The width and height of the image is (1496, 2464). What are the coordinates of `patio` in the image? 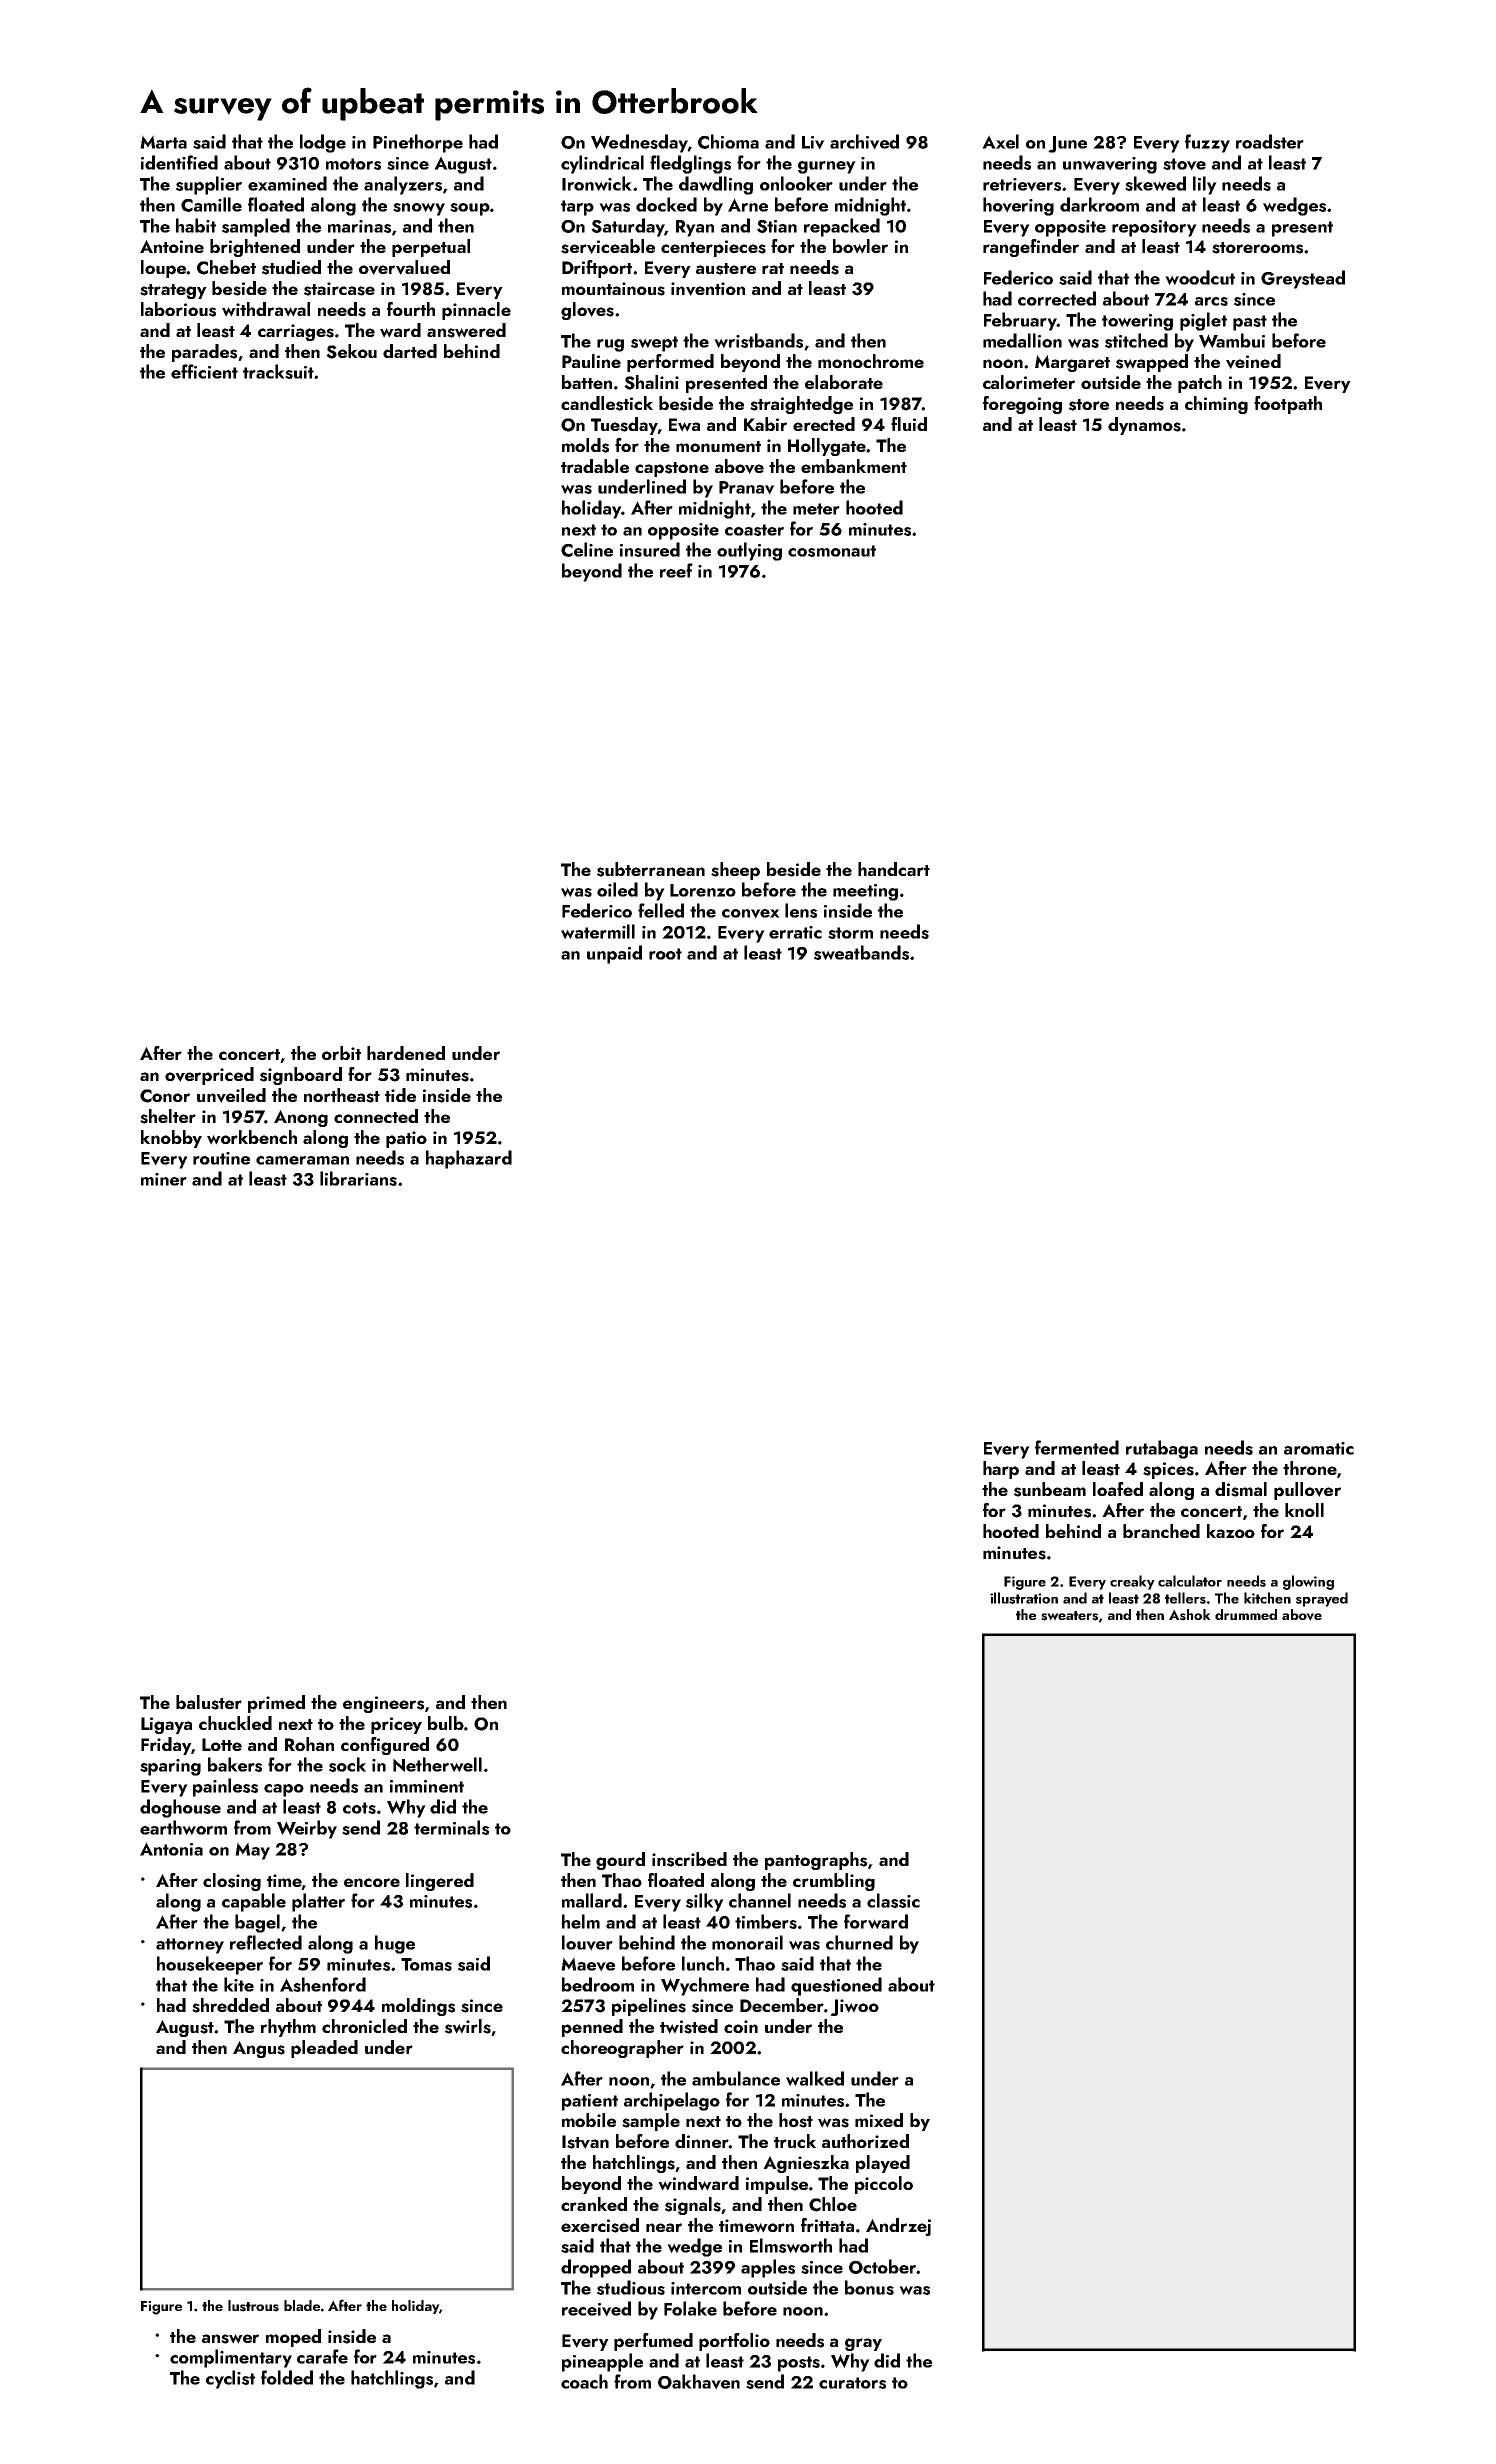 It's located at (406, 1139).
